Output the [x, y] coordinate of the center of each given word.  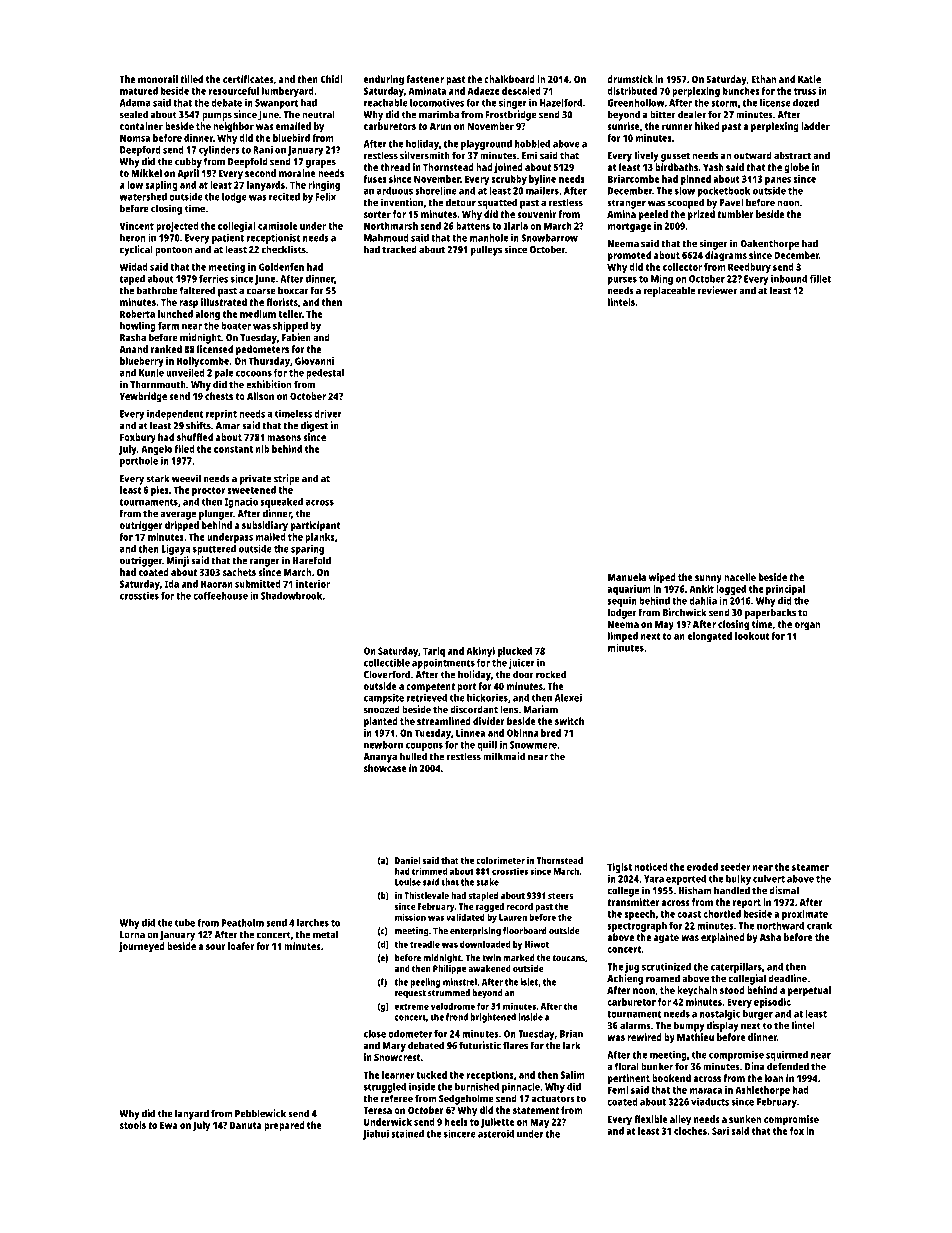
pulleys [486, 250]
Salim [572, 1075]
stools [133, 1125]
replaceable [669, 291]
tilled [191, 79]
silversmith [425, 155]
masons [284, 438]
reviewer [717, 290]
